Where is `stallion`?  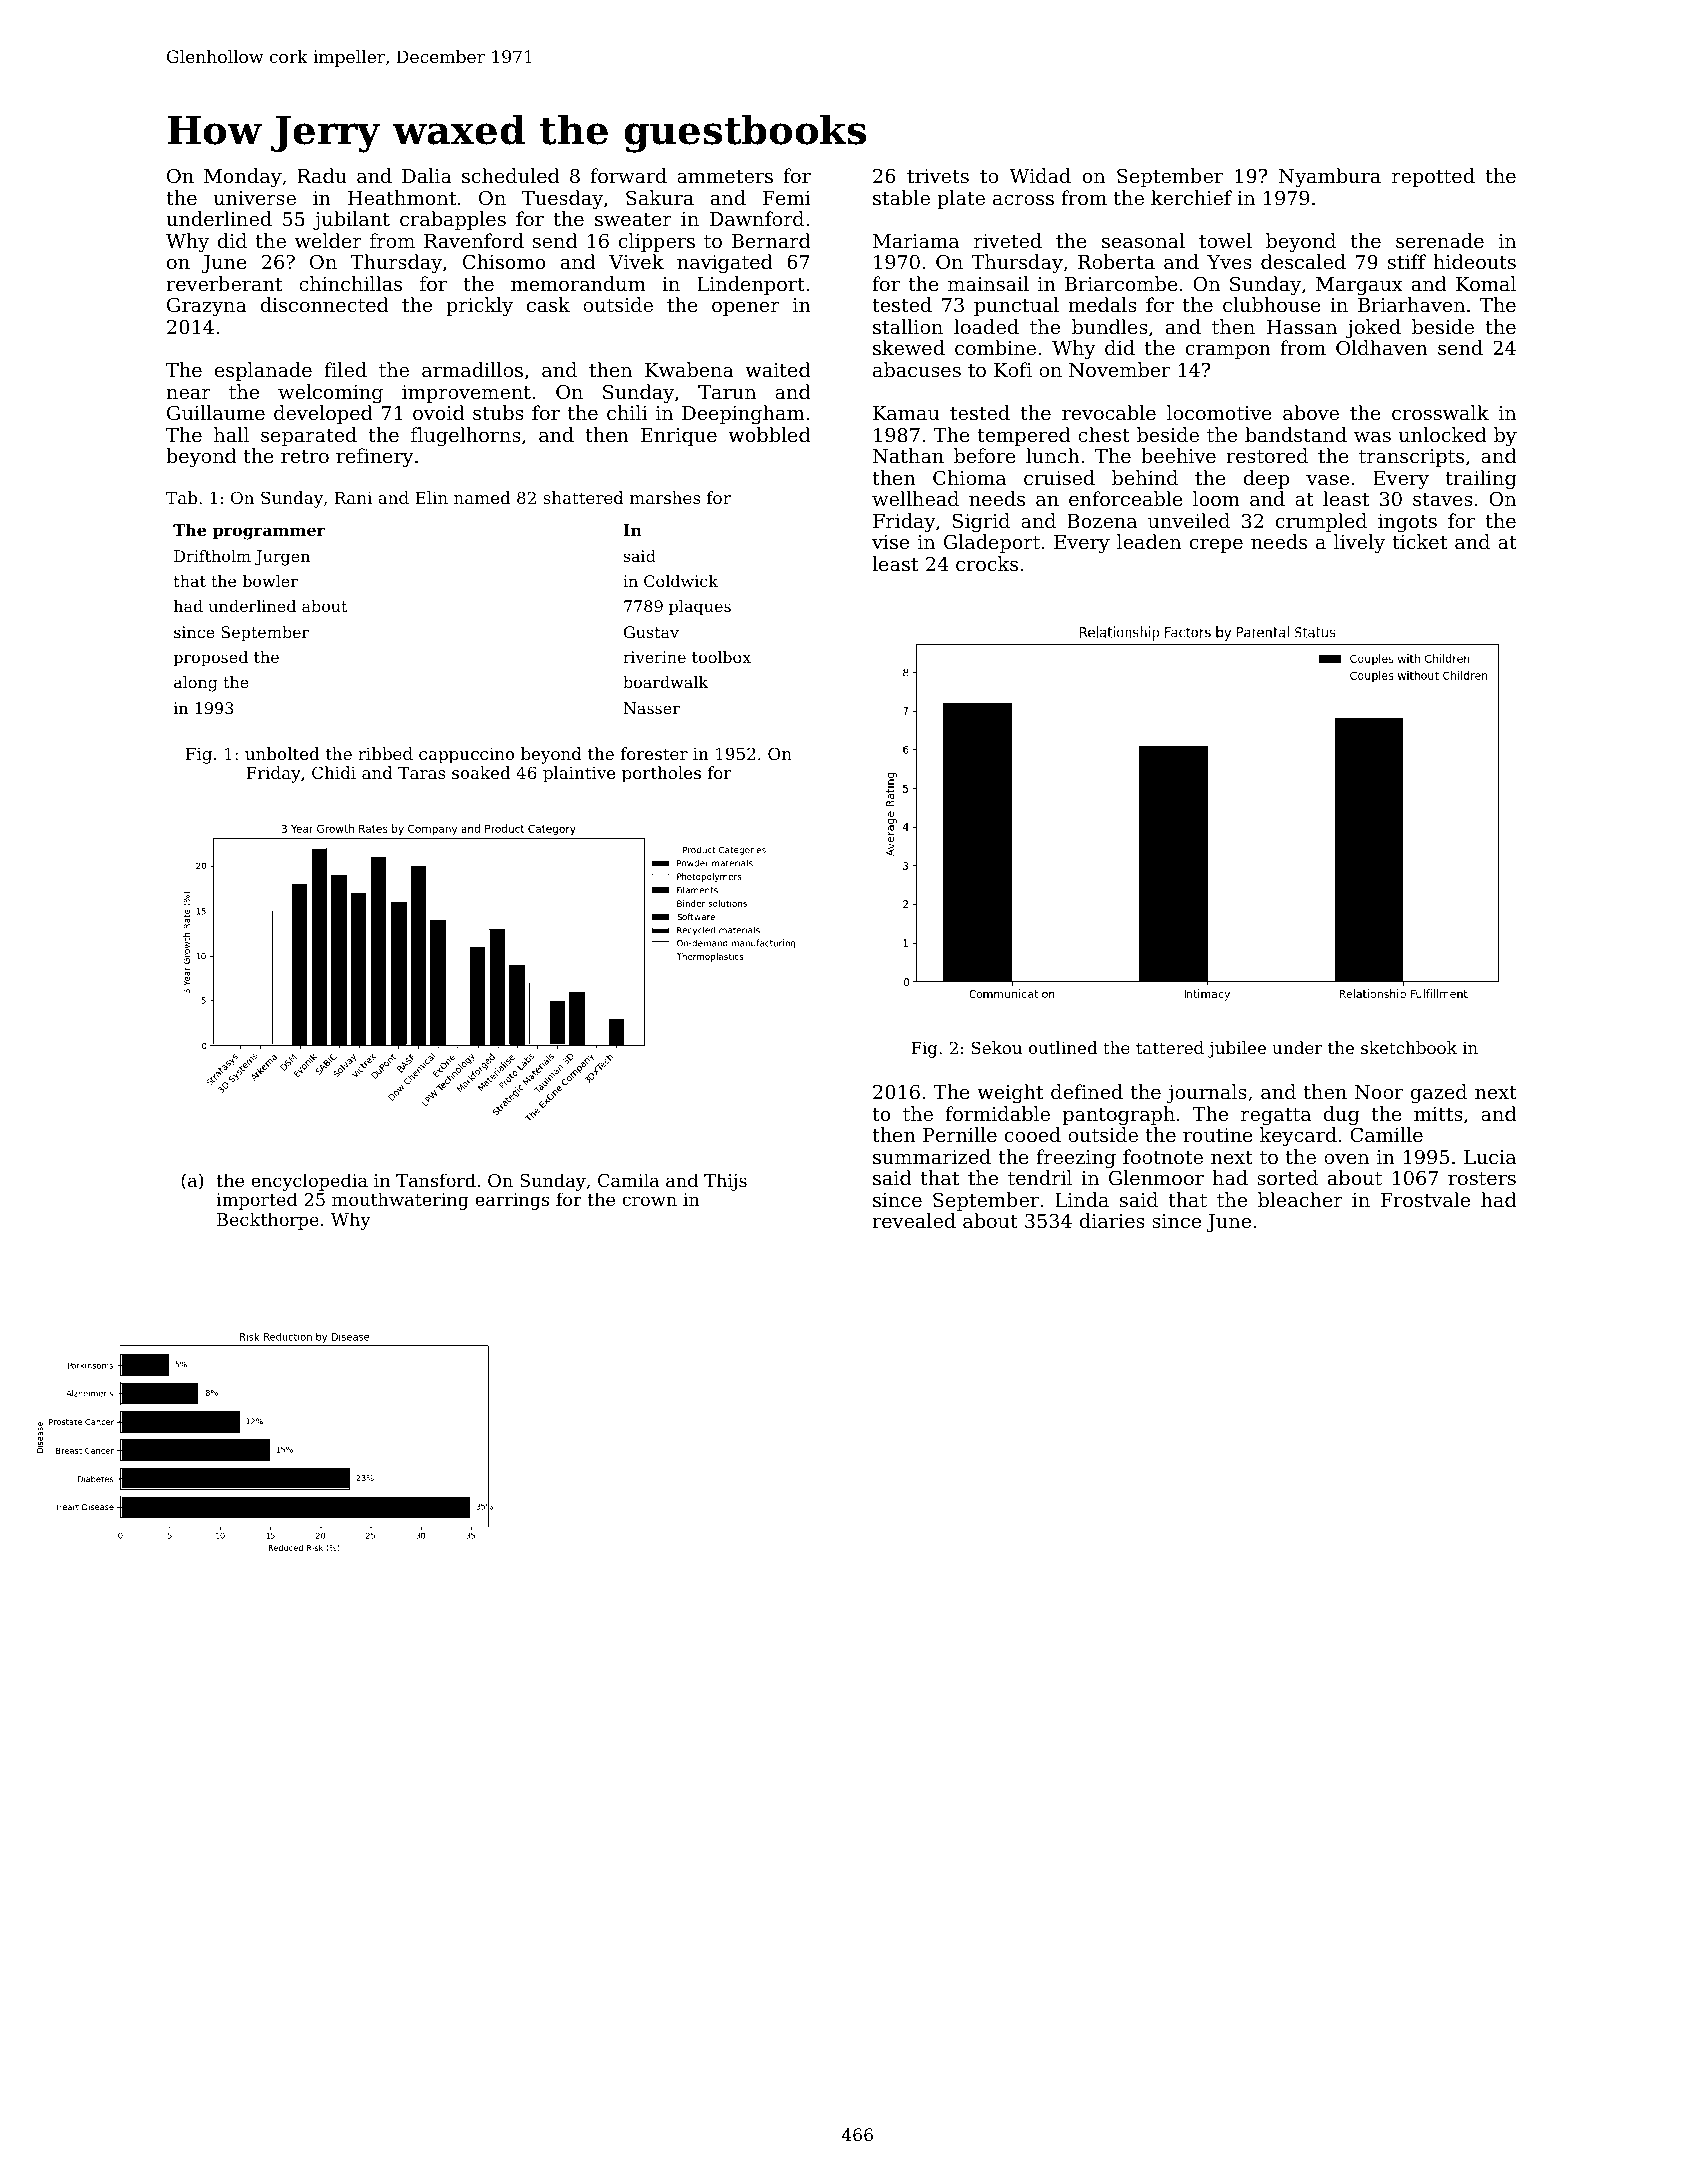
stallion is located at coordinates (908, 326).
